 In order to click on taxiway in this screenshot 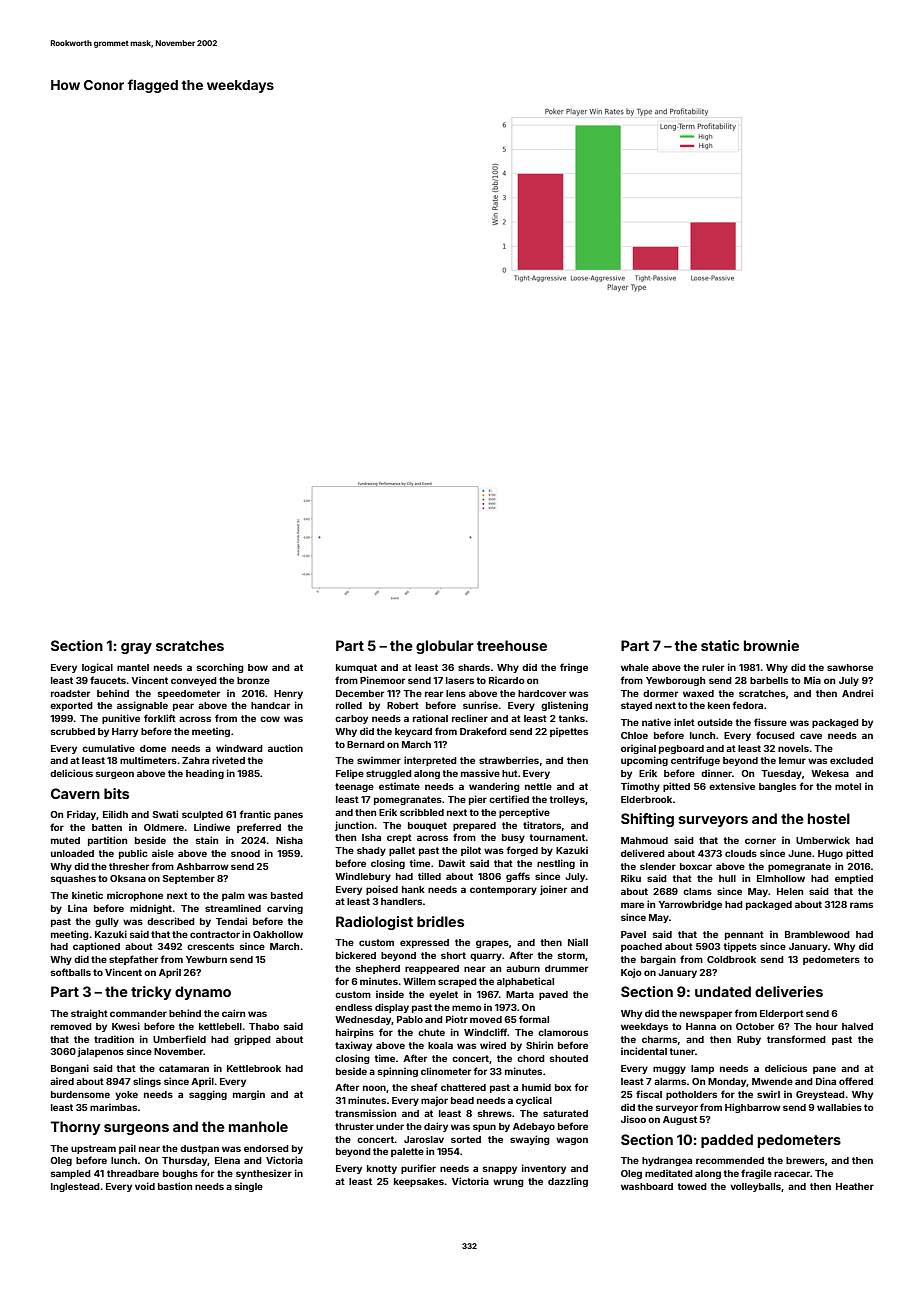, I will do `click(353, 1046)`.
